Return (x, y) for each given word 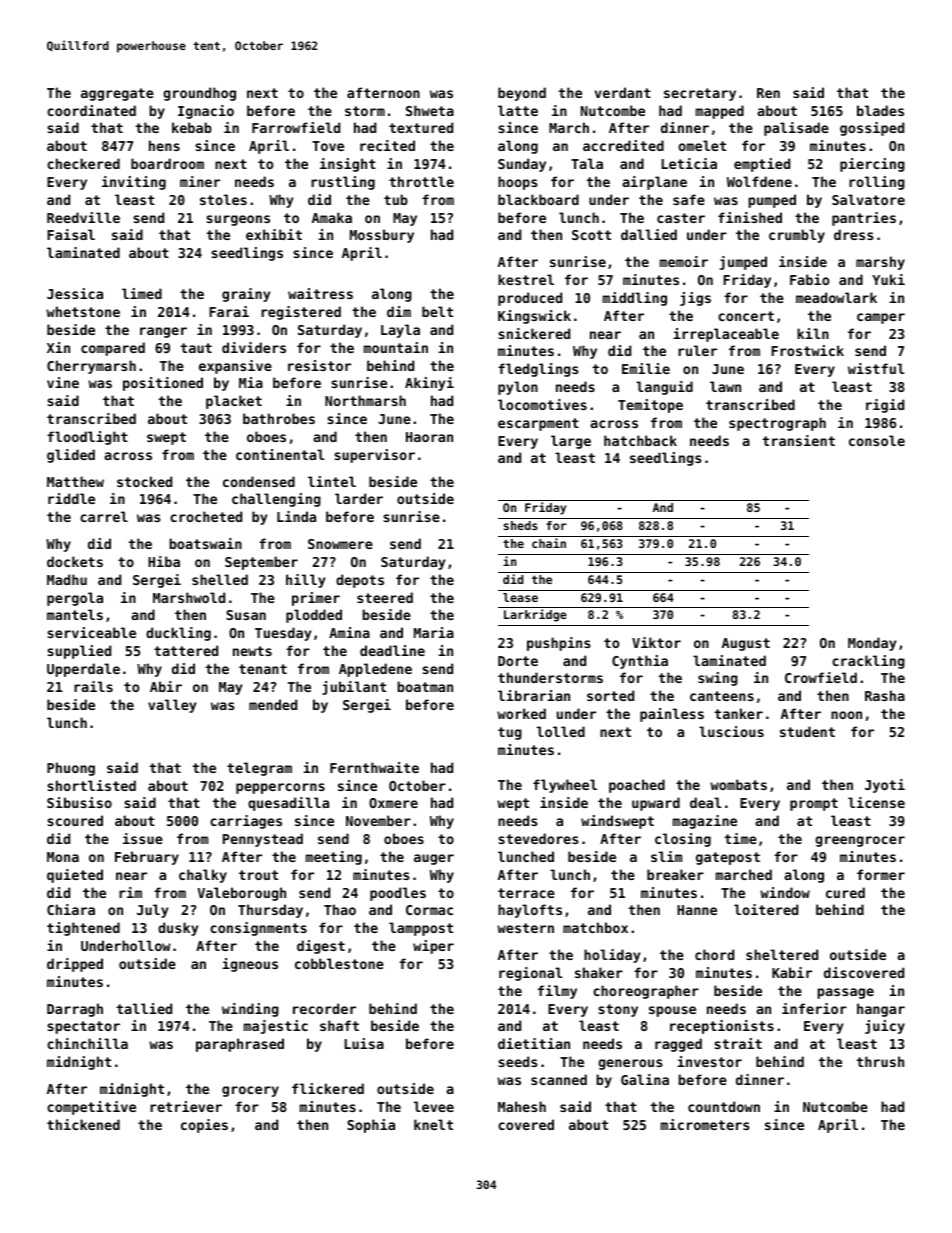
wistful (876, 368)
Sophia (371, 1126)
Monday (872, 644)
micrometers (705, 1124)
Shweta (430, 110)
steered (385, 597)
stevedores (538, 838)
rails (93, 686)
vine (63, 382)
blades (880, 110)
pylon (518, 388)
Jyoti (885, 786)
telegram (259, 769)
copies (204, 1126)
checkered (83, 163)
